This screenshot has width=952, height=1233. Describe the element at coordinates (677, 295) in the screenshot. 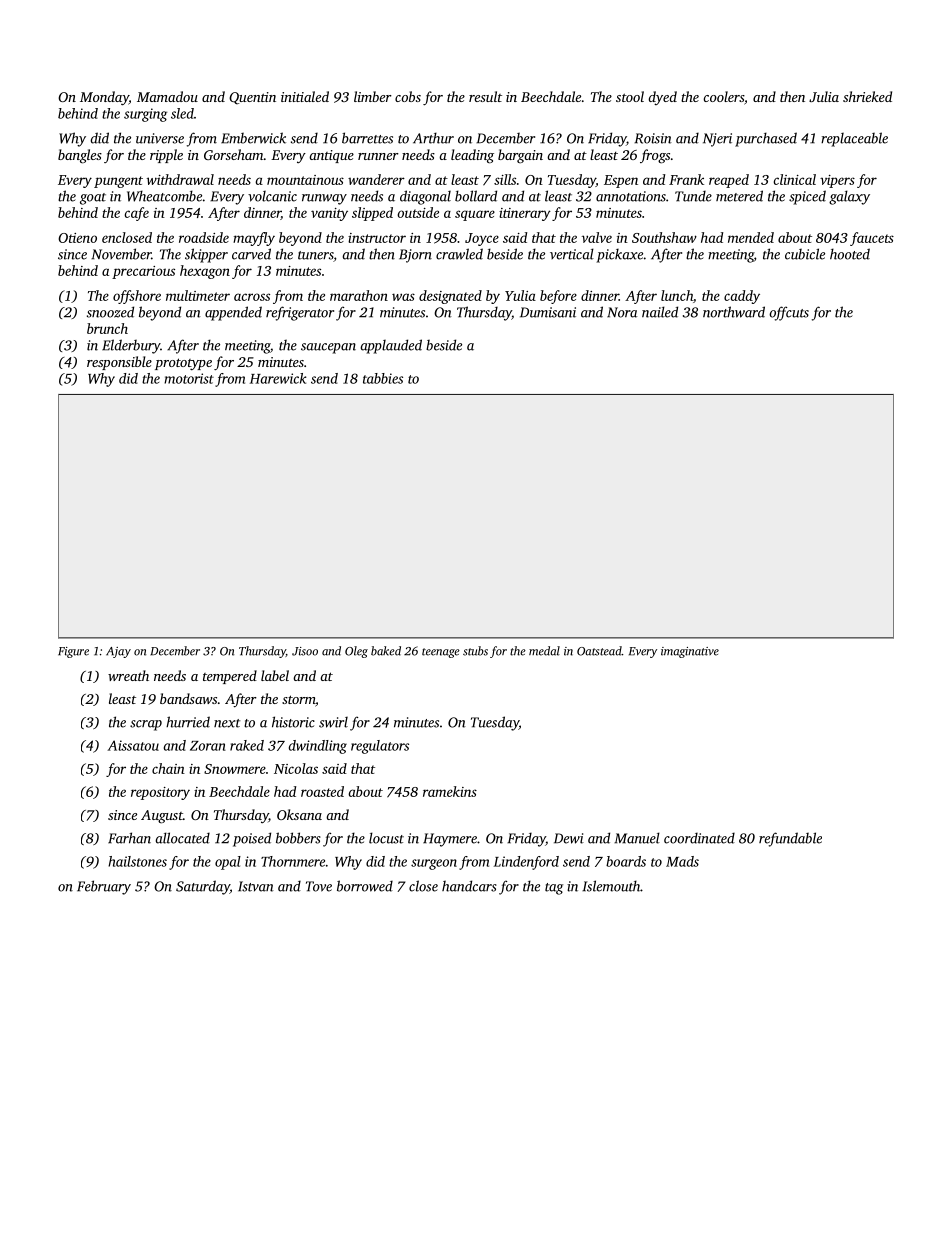

I see `lunch` at that location.
